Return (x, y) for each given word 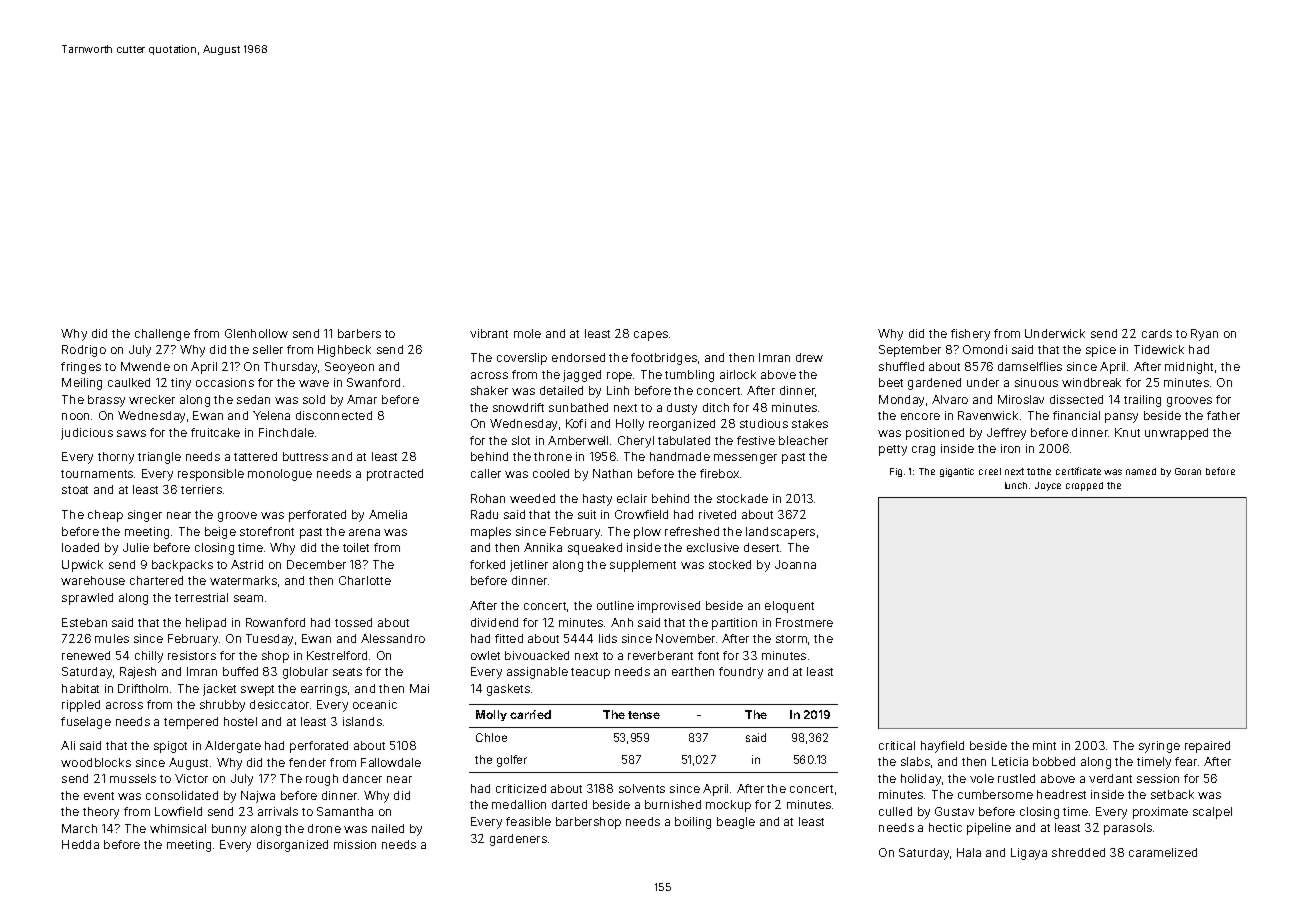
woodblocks (96, 762)
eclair (632, 498)
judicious (87, 434)
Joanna (795, 564)
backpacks (182, 566)
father (1223, 415)
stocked (730, 564)
